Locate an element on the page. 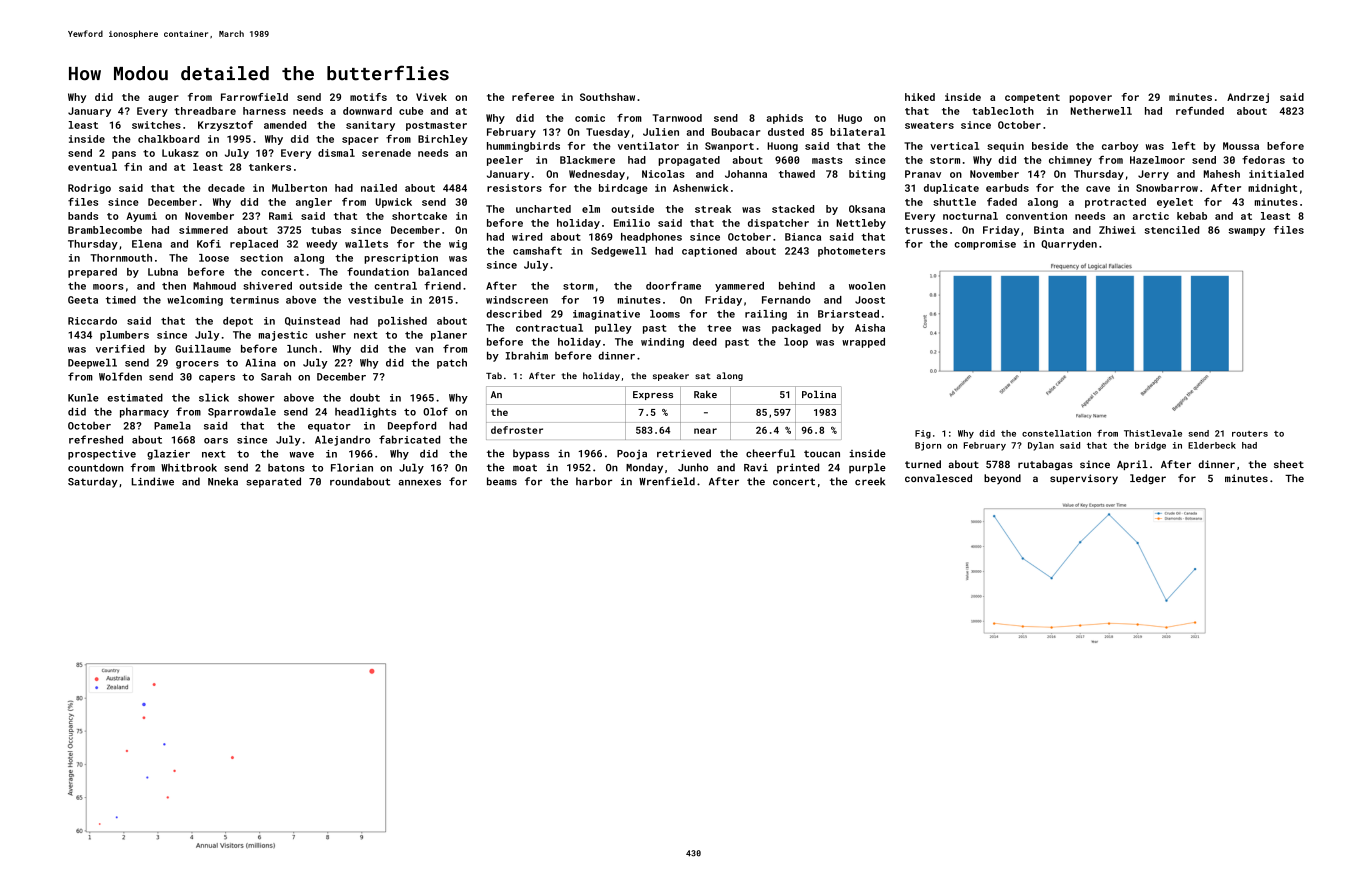 This document has height=887, width=1372. tablecloth is located at coordinates (1003, 111).
